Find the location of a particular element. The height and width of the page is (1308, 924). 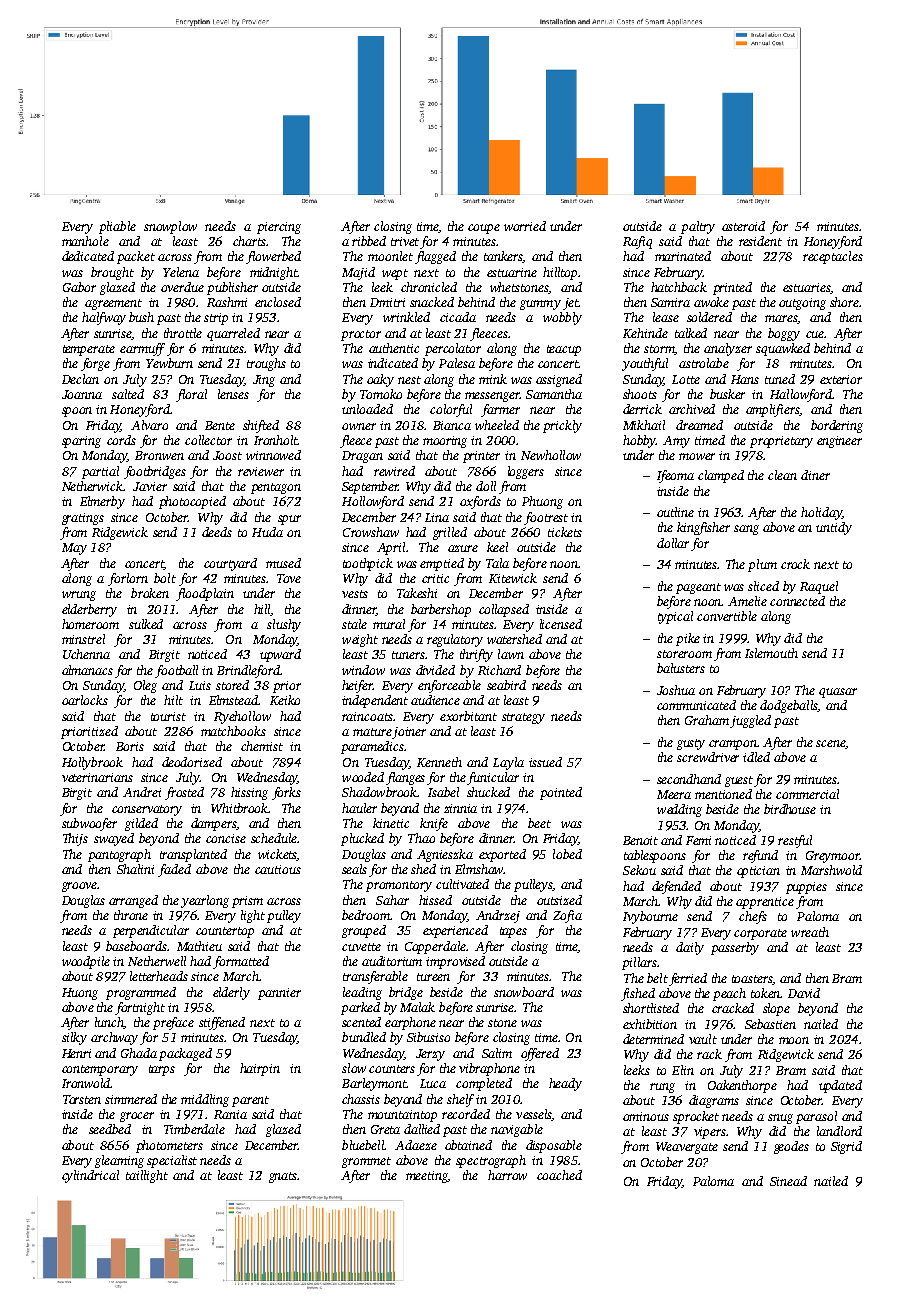

nest is located at coordinates (409, 380).
